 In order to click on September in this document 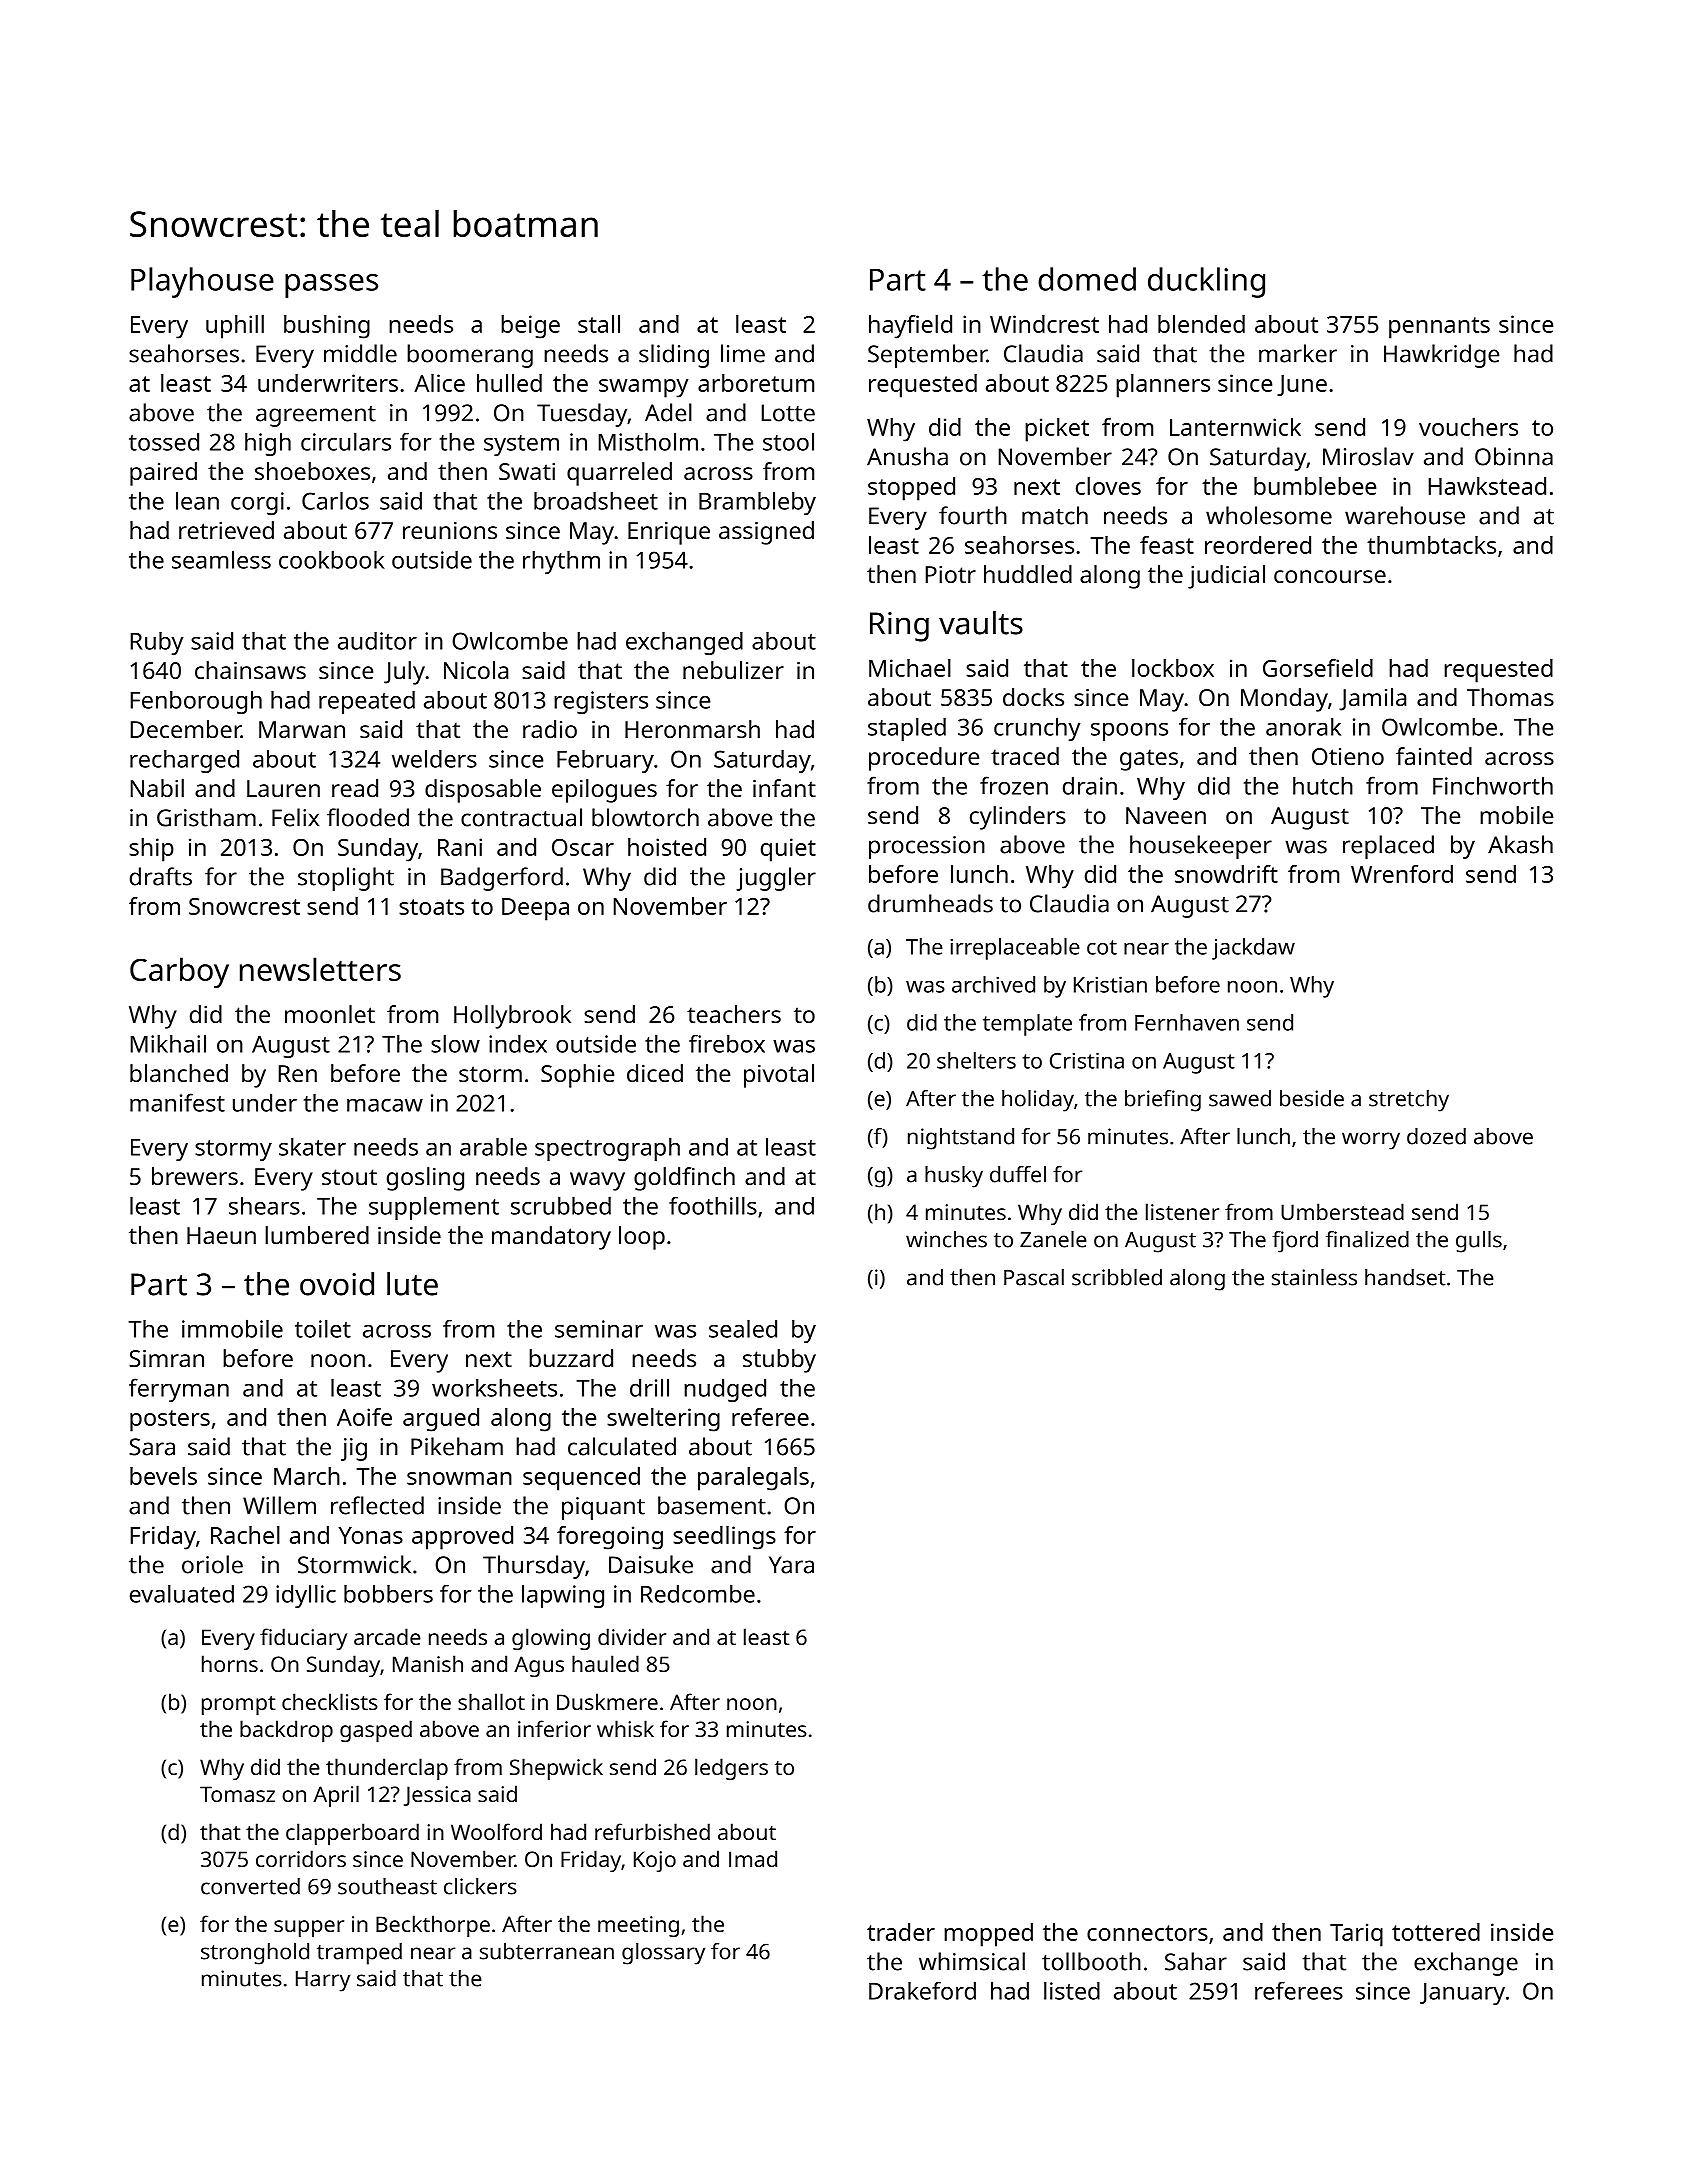, I will do `click(927, 356)`.
